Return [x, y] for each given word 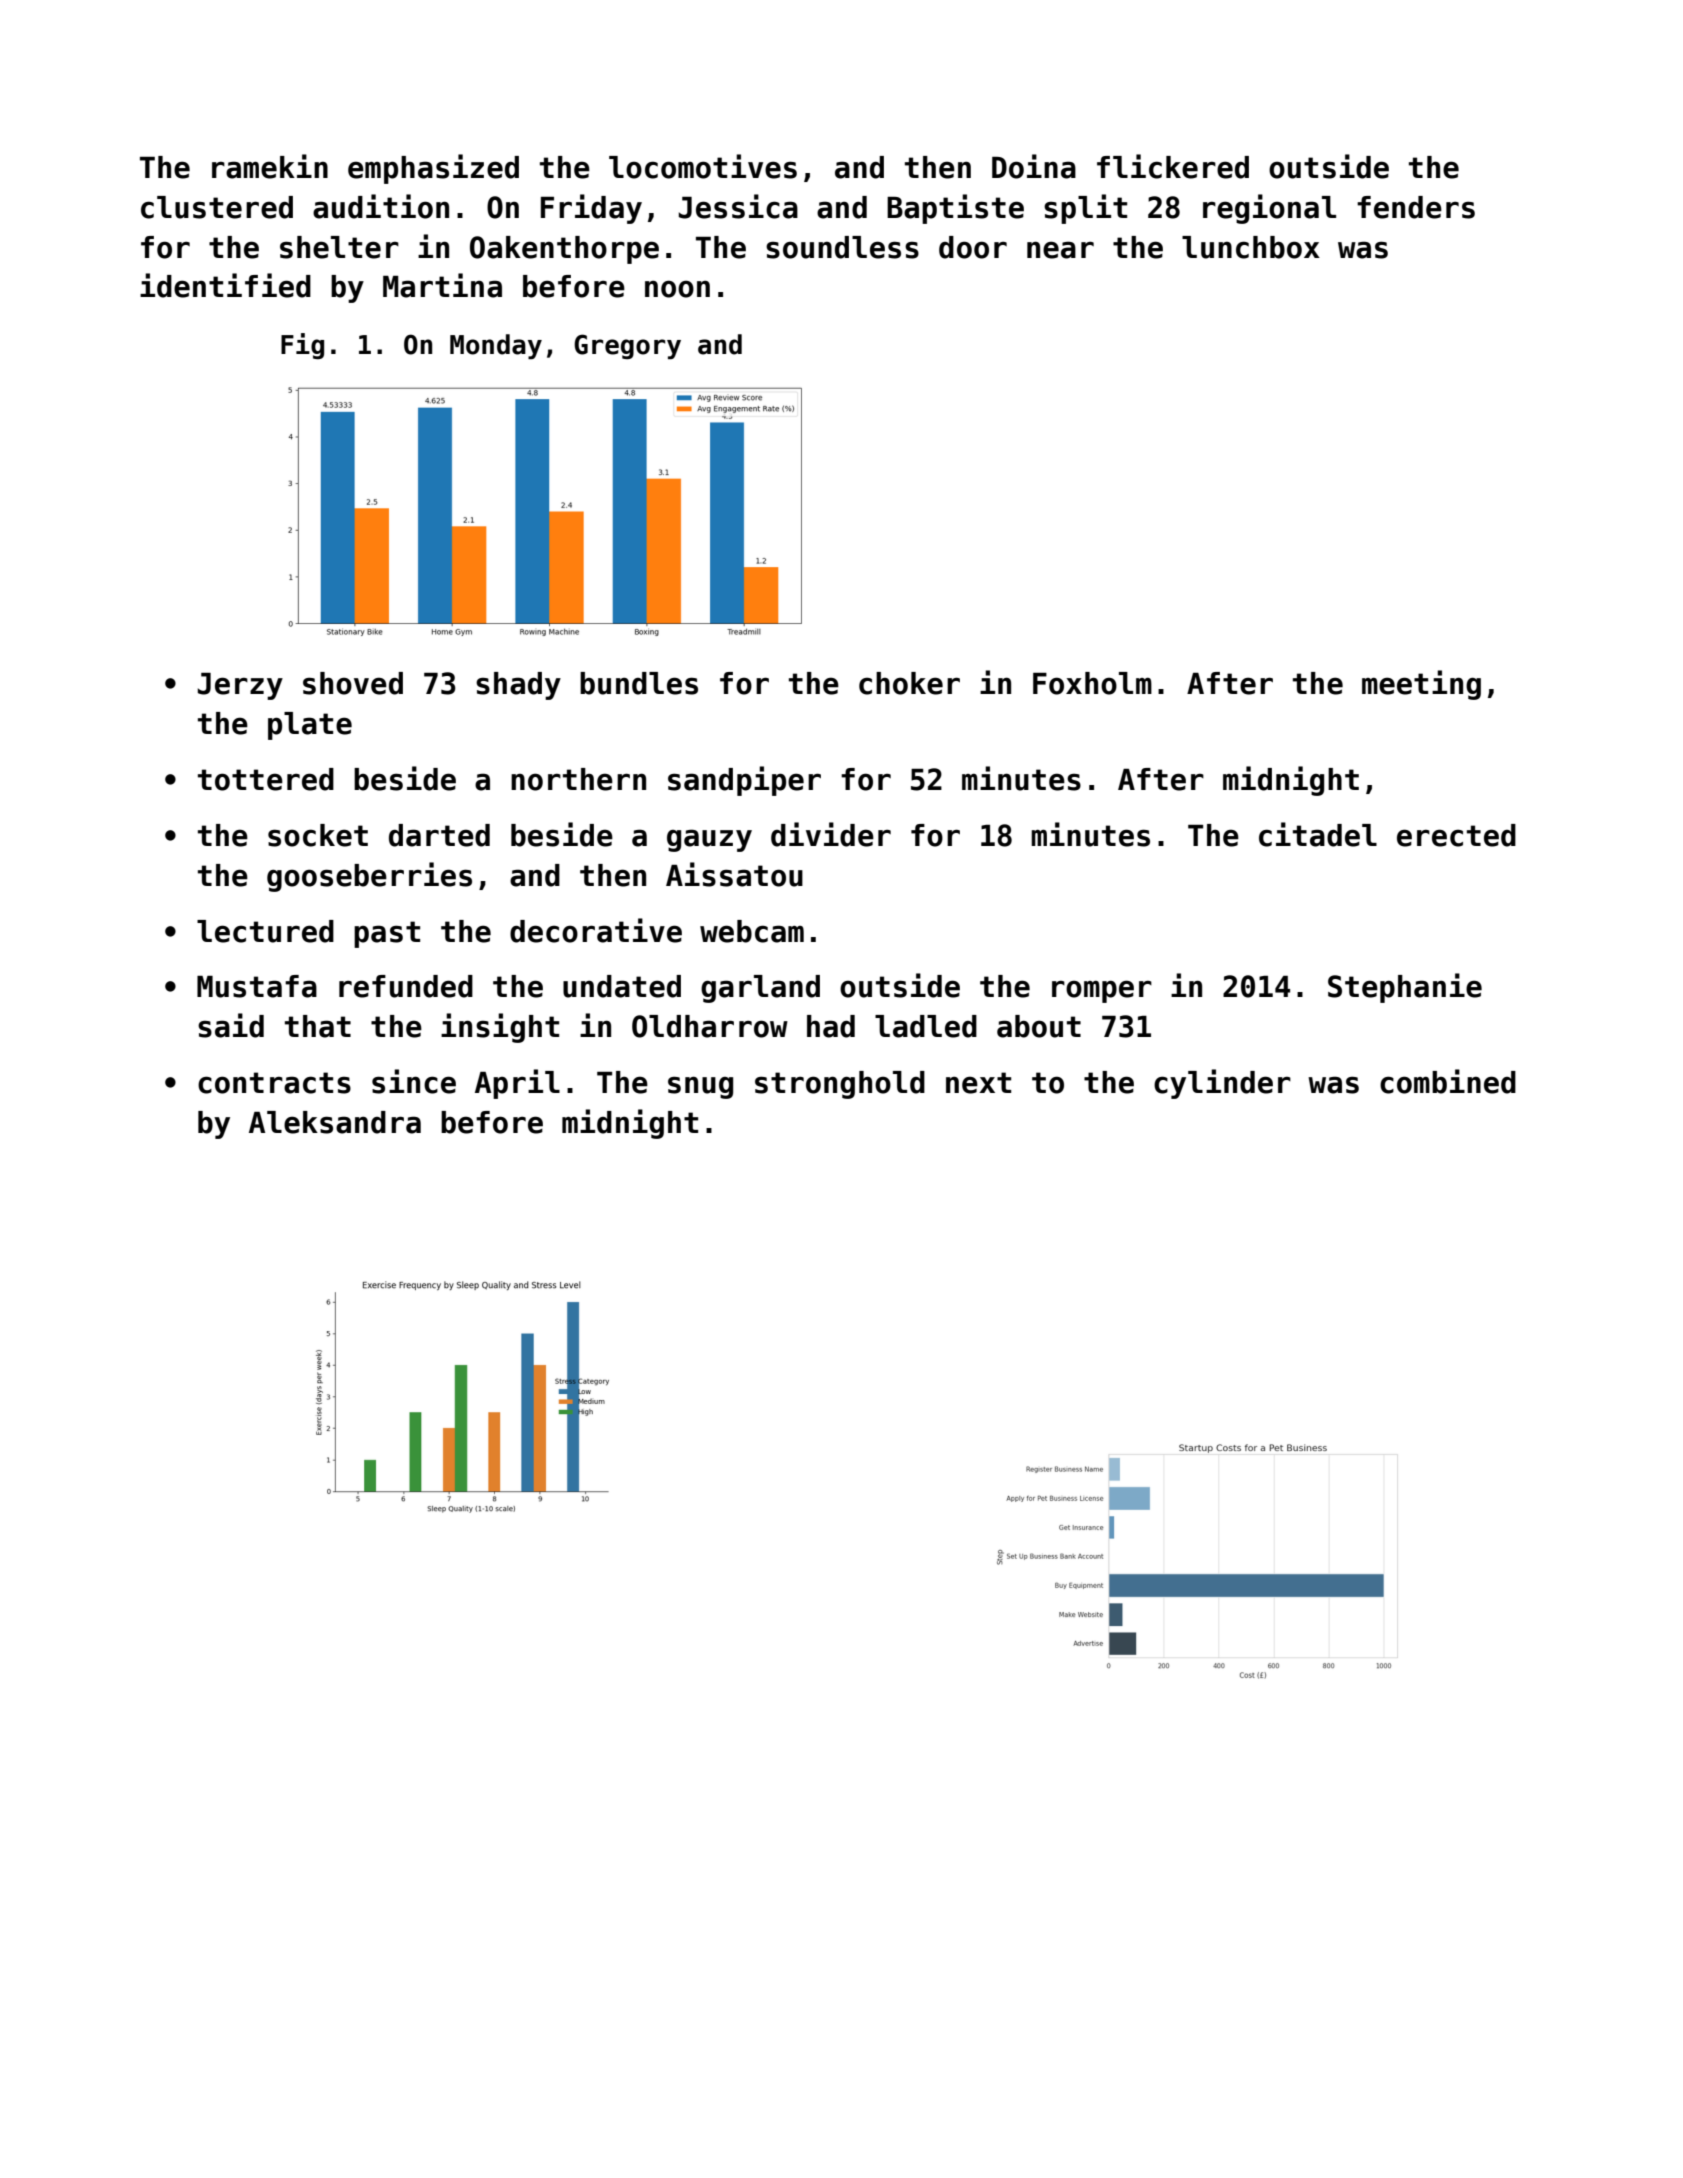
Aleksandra [335, 1122]
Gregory [627, 347]
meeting [1421, 685]
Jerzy [240, 686]
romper [1102, 991]
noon [677, 289]
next [978, 1083]
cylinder [1222, 1084]
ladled [926, 1026]
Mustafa [257, 986]
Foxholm [1092, 683]
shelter [339, 247]
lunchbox [1251, 247]
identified [225, 285]
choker [909, 683]
